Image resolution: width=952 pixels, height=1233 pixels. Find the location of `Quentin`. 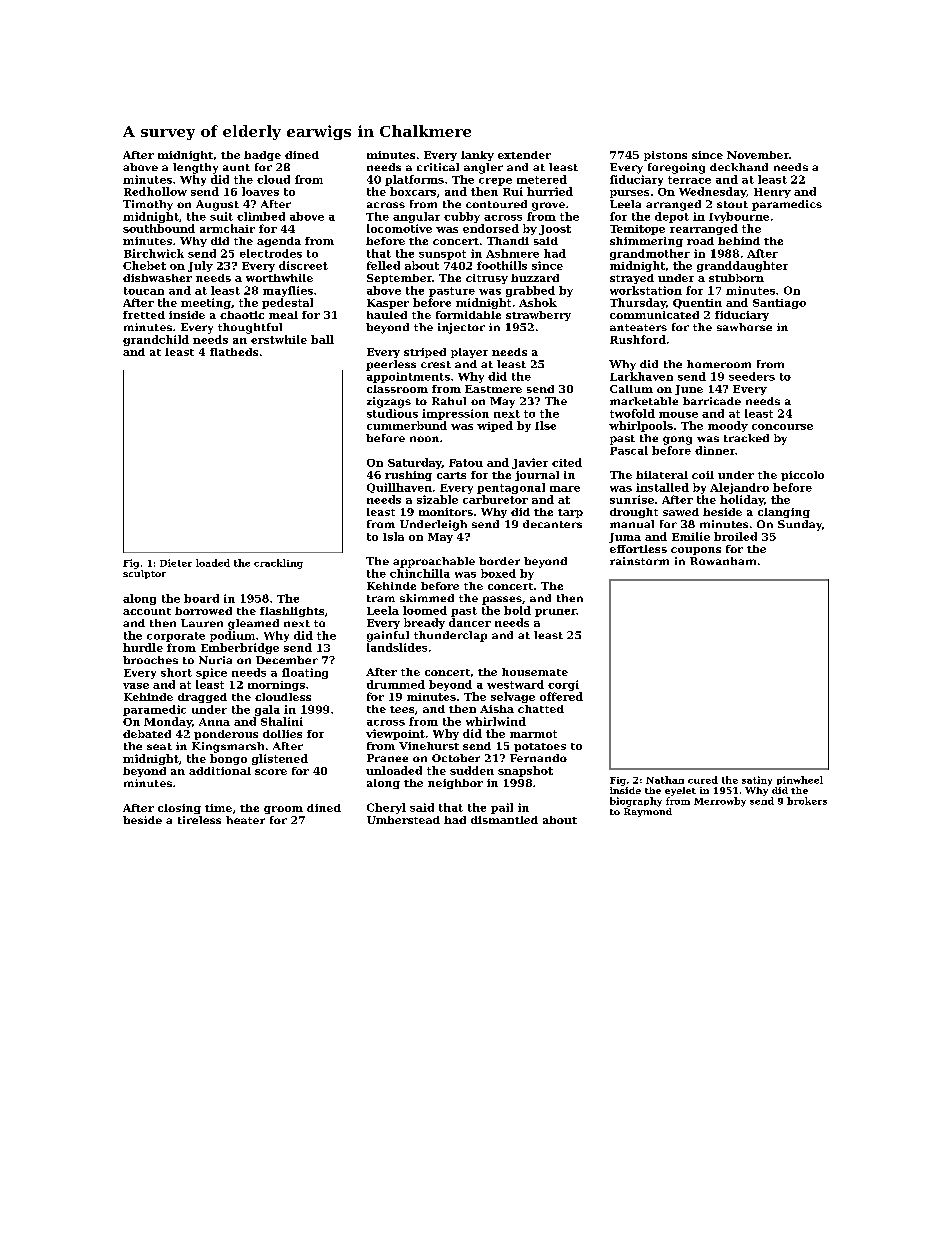

Quentin is located at coordinates (697, 304).
